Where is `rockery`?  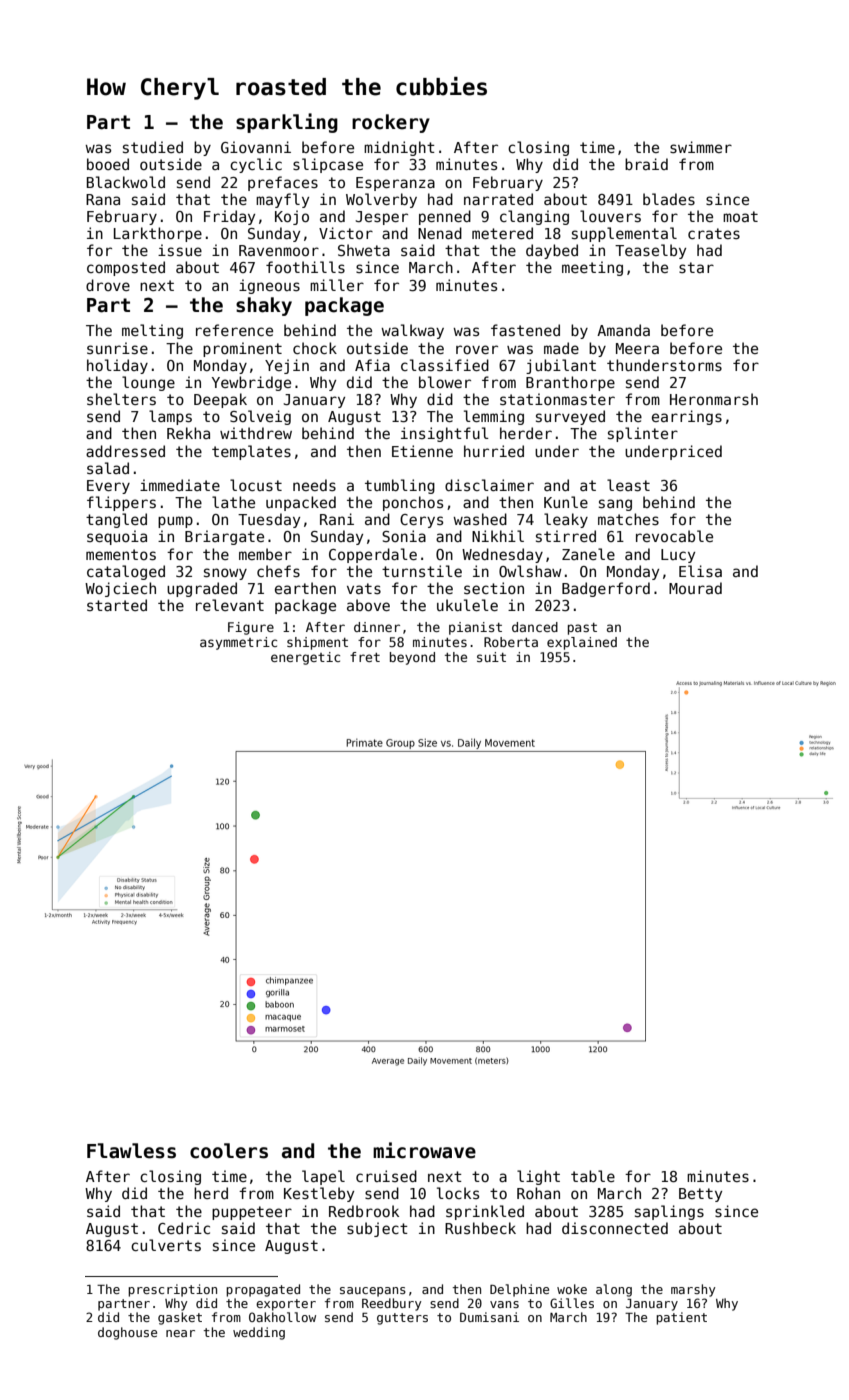
rockery is located at coordinates (391, 123).
